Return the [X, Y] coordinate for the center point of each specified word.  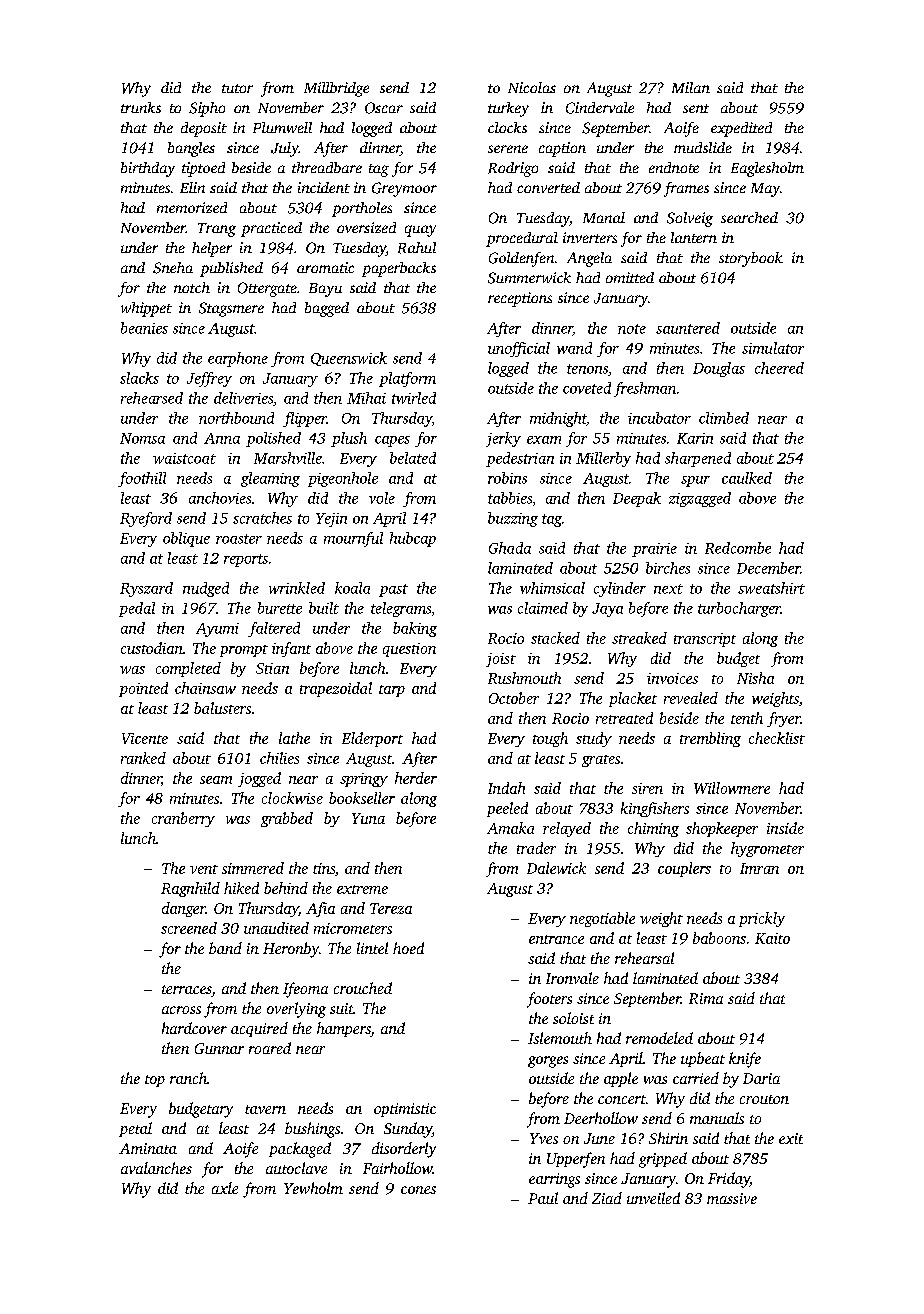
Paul [543, 1198]
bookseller [362, 798]
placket [633, 699]
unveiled [653, 1198]
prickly [762, 919]
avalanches [156, 1168]
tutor [237, 88]
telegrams [401, 609]
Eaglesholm [767, 169]
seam [216, 780]
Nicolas [532, 87]
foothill [142, 479]
